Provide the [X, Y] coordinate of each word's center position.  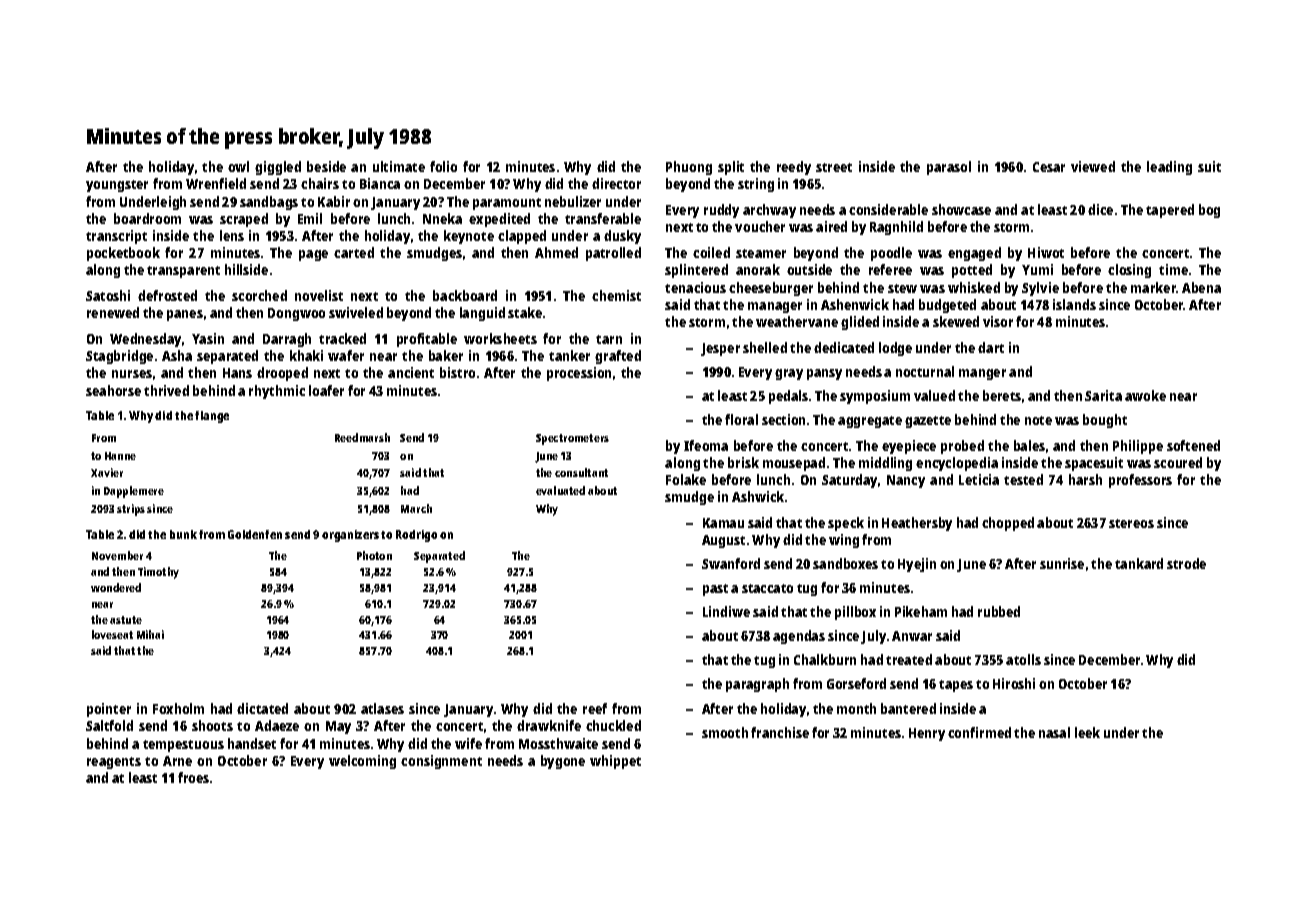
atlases [382, 708]
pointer [109, 710]
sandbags [269, 203]
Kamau [723, 523]
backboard [465, 295]
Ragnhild [896, 228]
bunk [183, 534]
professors [1140, 481]
